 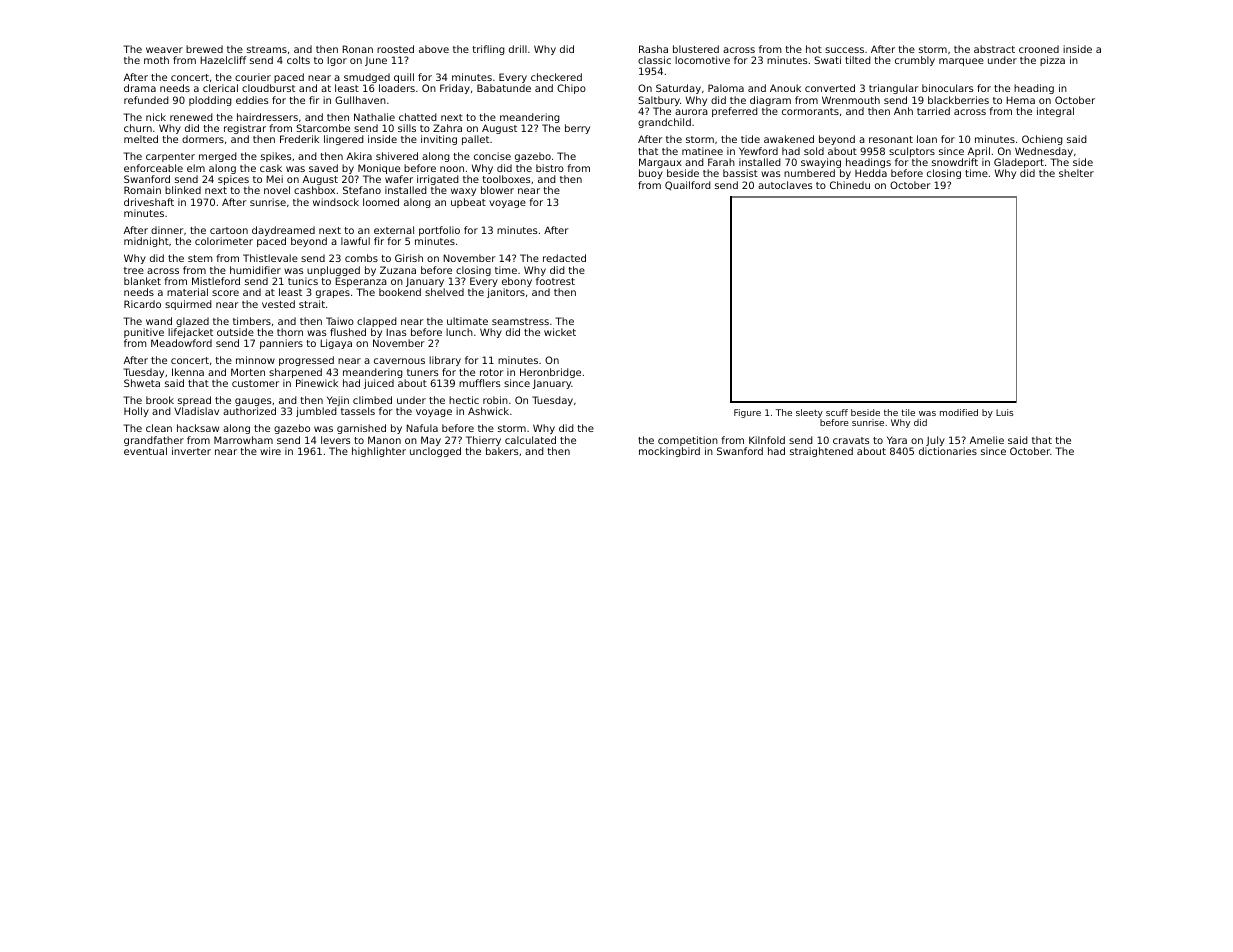 What do you see at coordinates (564, 258) in the page?
I see `redacted` at bounding box center [564, 258].
